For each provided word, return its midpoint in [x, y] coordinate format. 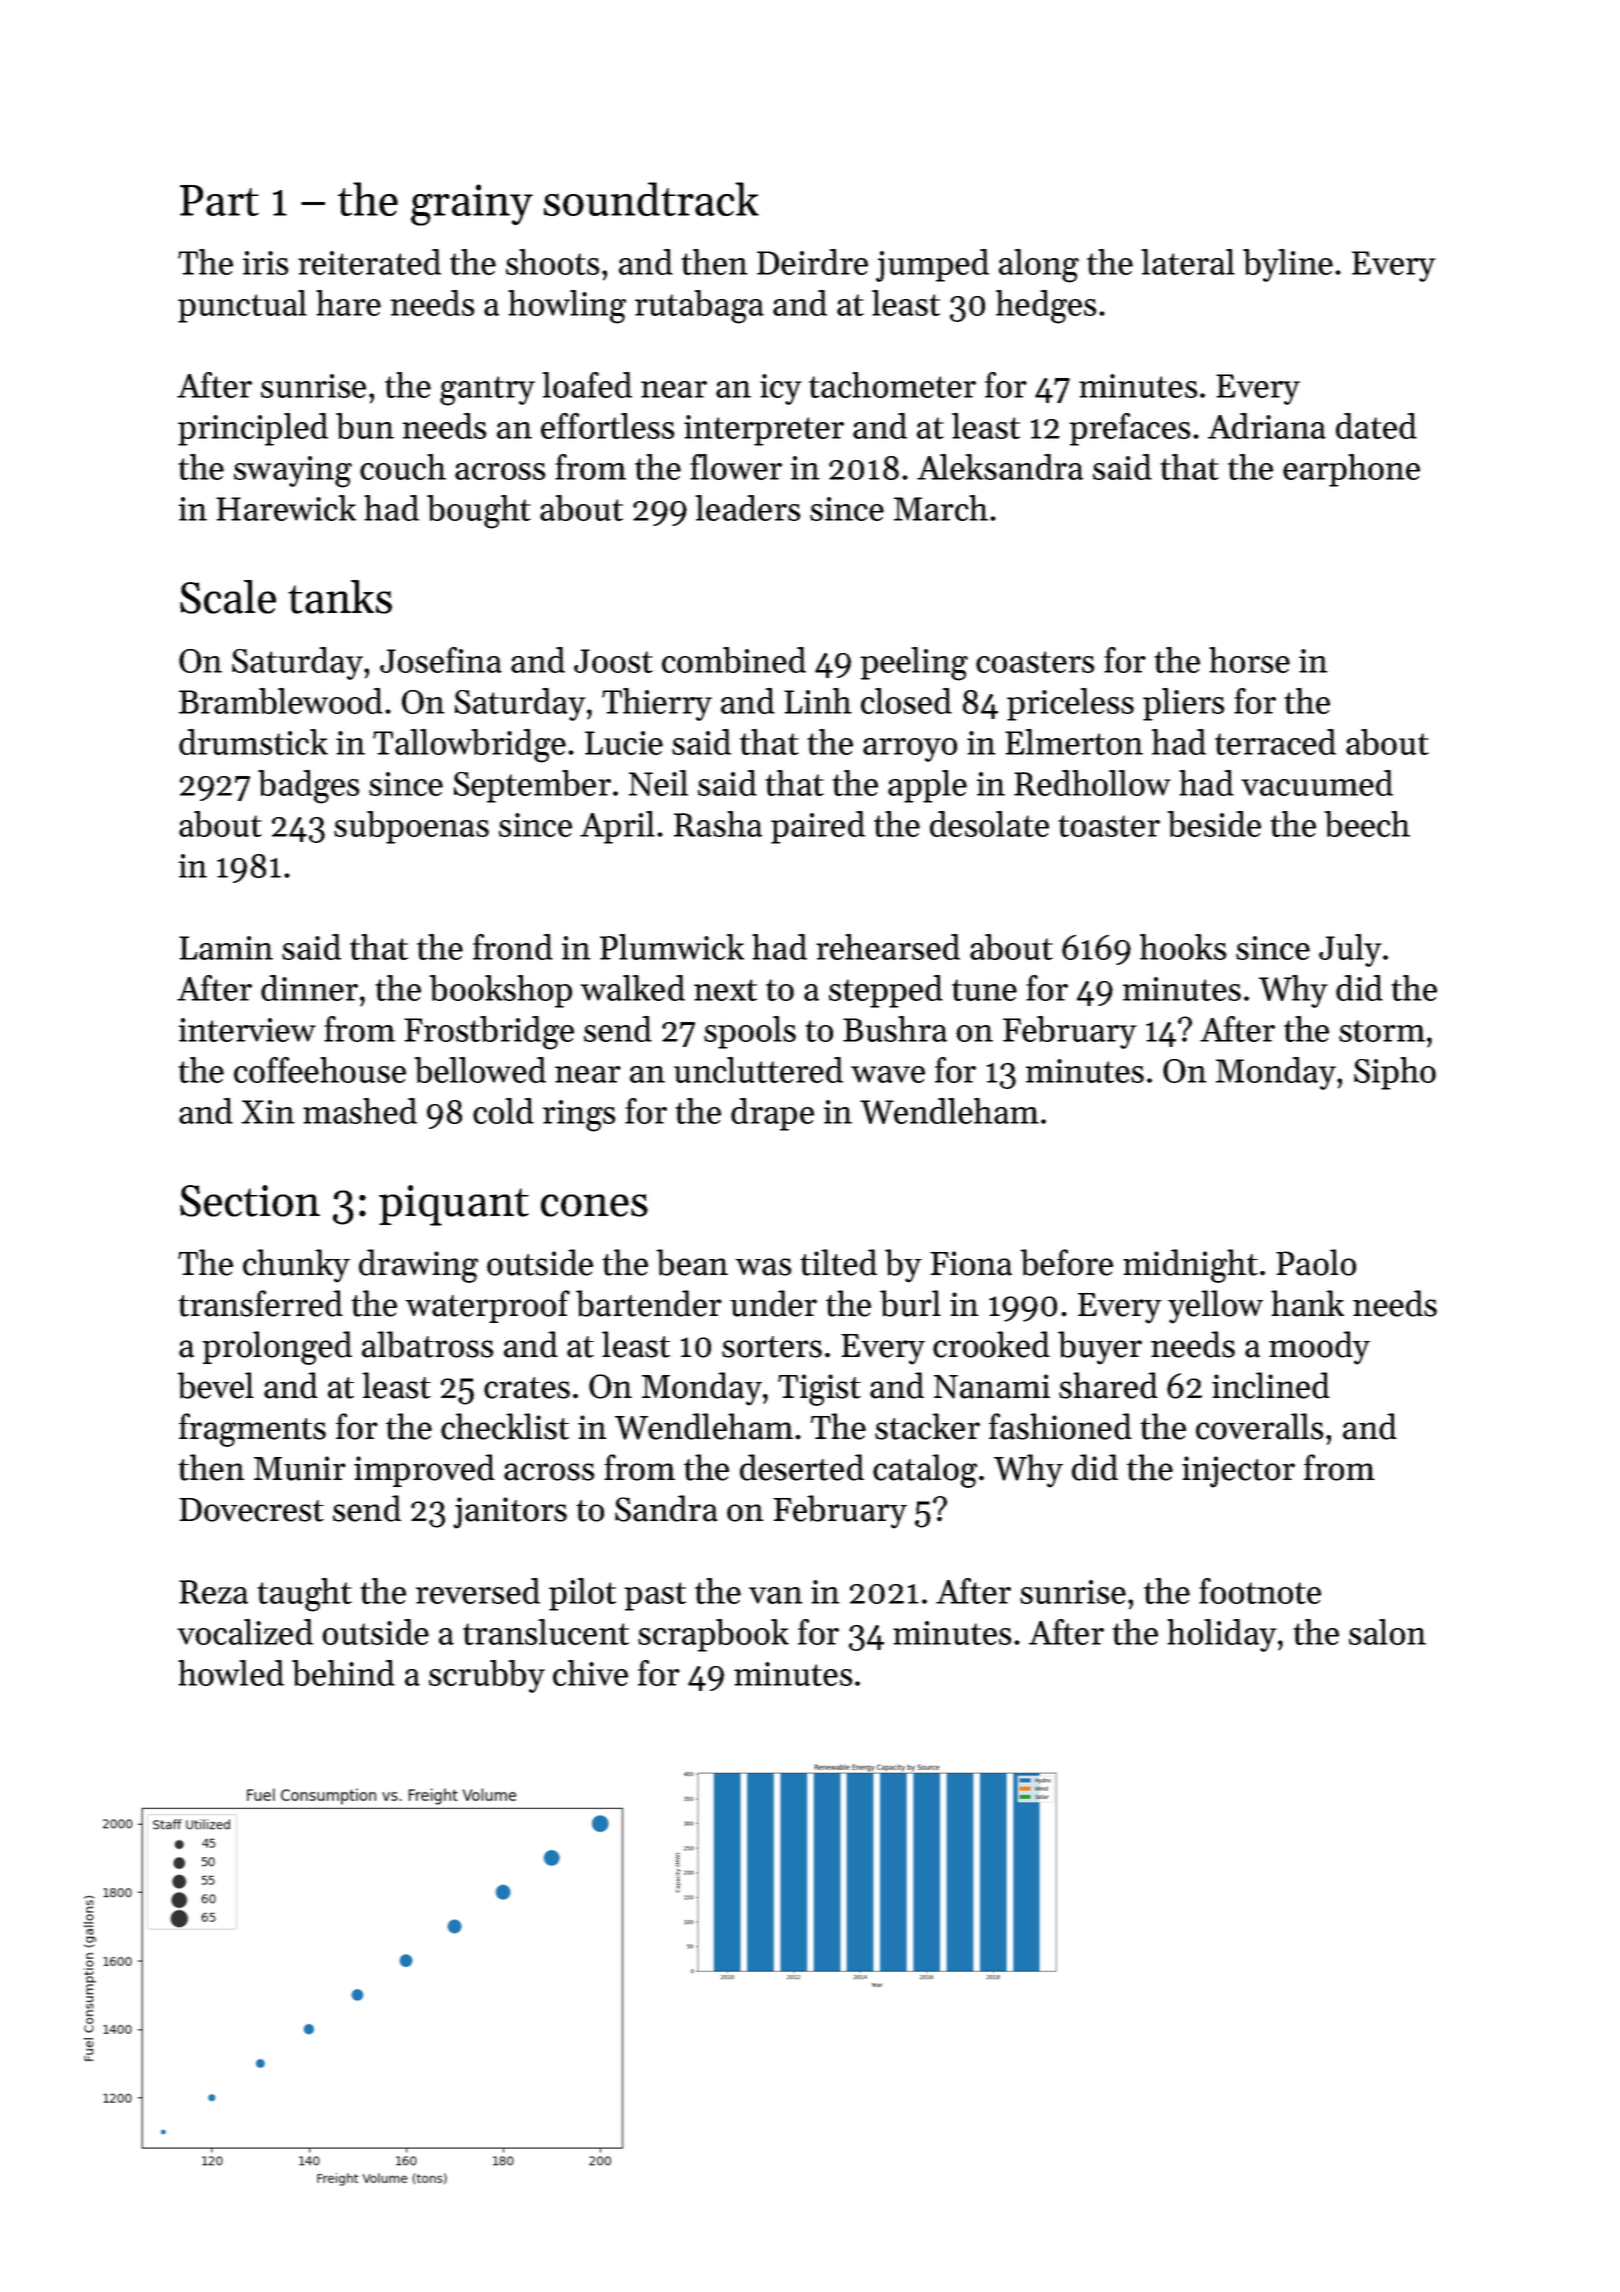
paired [818, 827]
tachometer [892, 385]
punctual [242, 306]
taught [304, 1595]
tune [984, 990]
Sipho [1395, 1073]
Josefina [441, 660]
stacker [927, 1426]
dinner [309, 988]
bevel [215, 1385]
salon [1387, 1632]
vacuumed [1317, 783]
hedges [1046, 307]
